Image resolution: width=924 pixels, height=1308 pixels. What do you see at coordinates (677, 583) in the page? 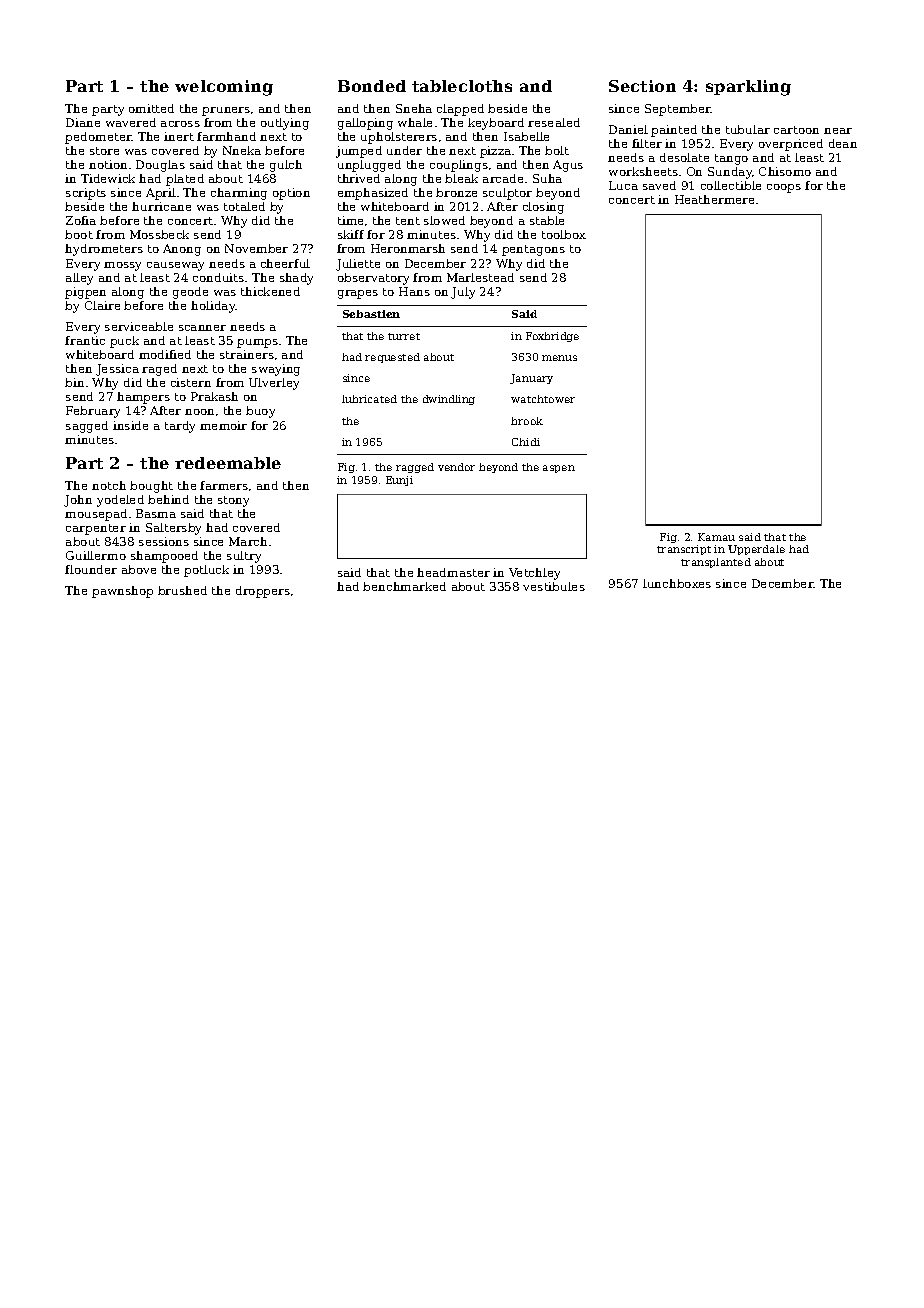
I see `lunchboxes` at bounding box center [677, 583].
